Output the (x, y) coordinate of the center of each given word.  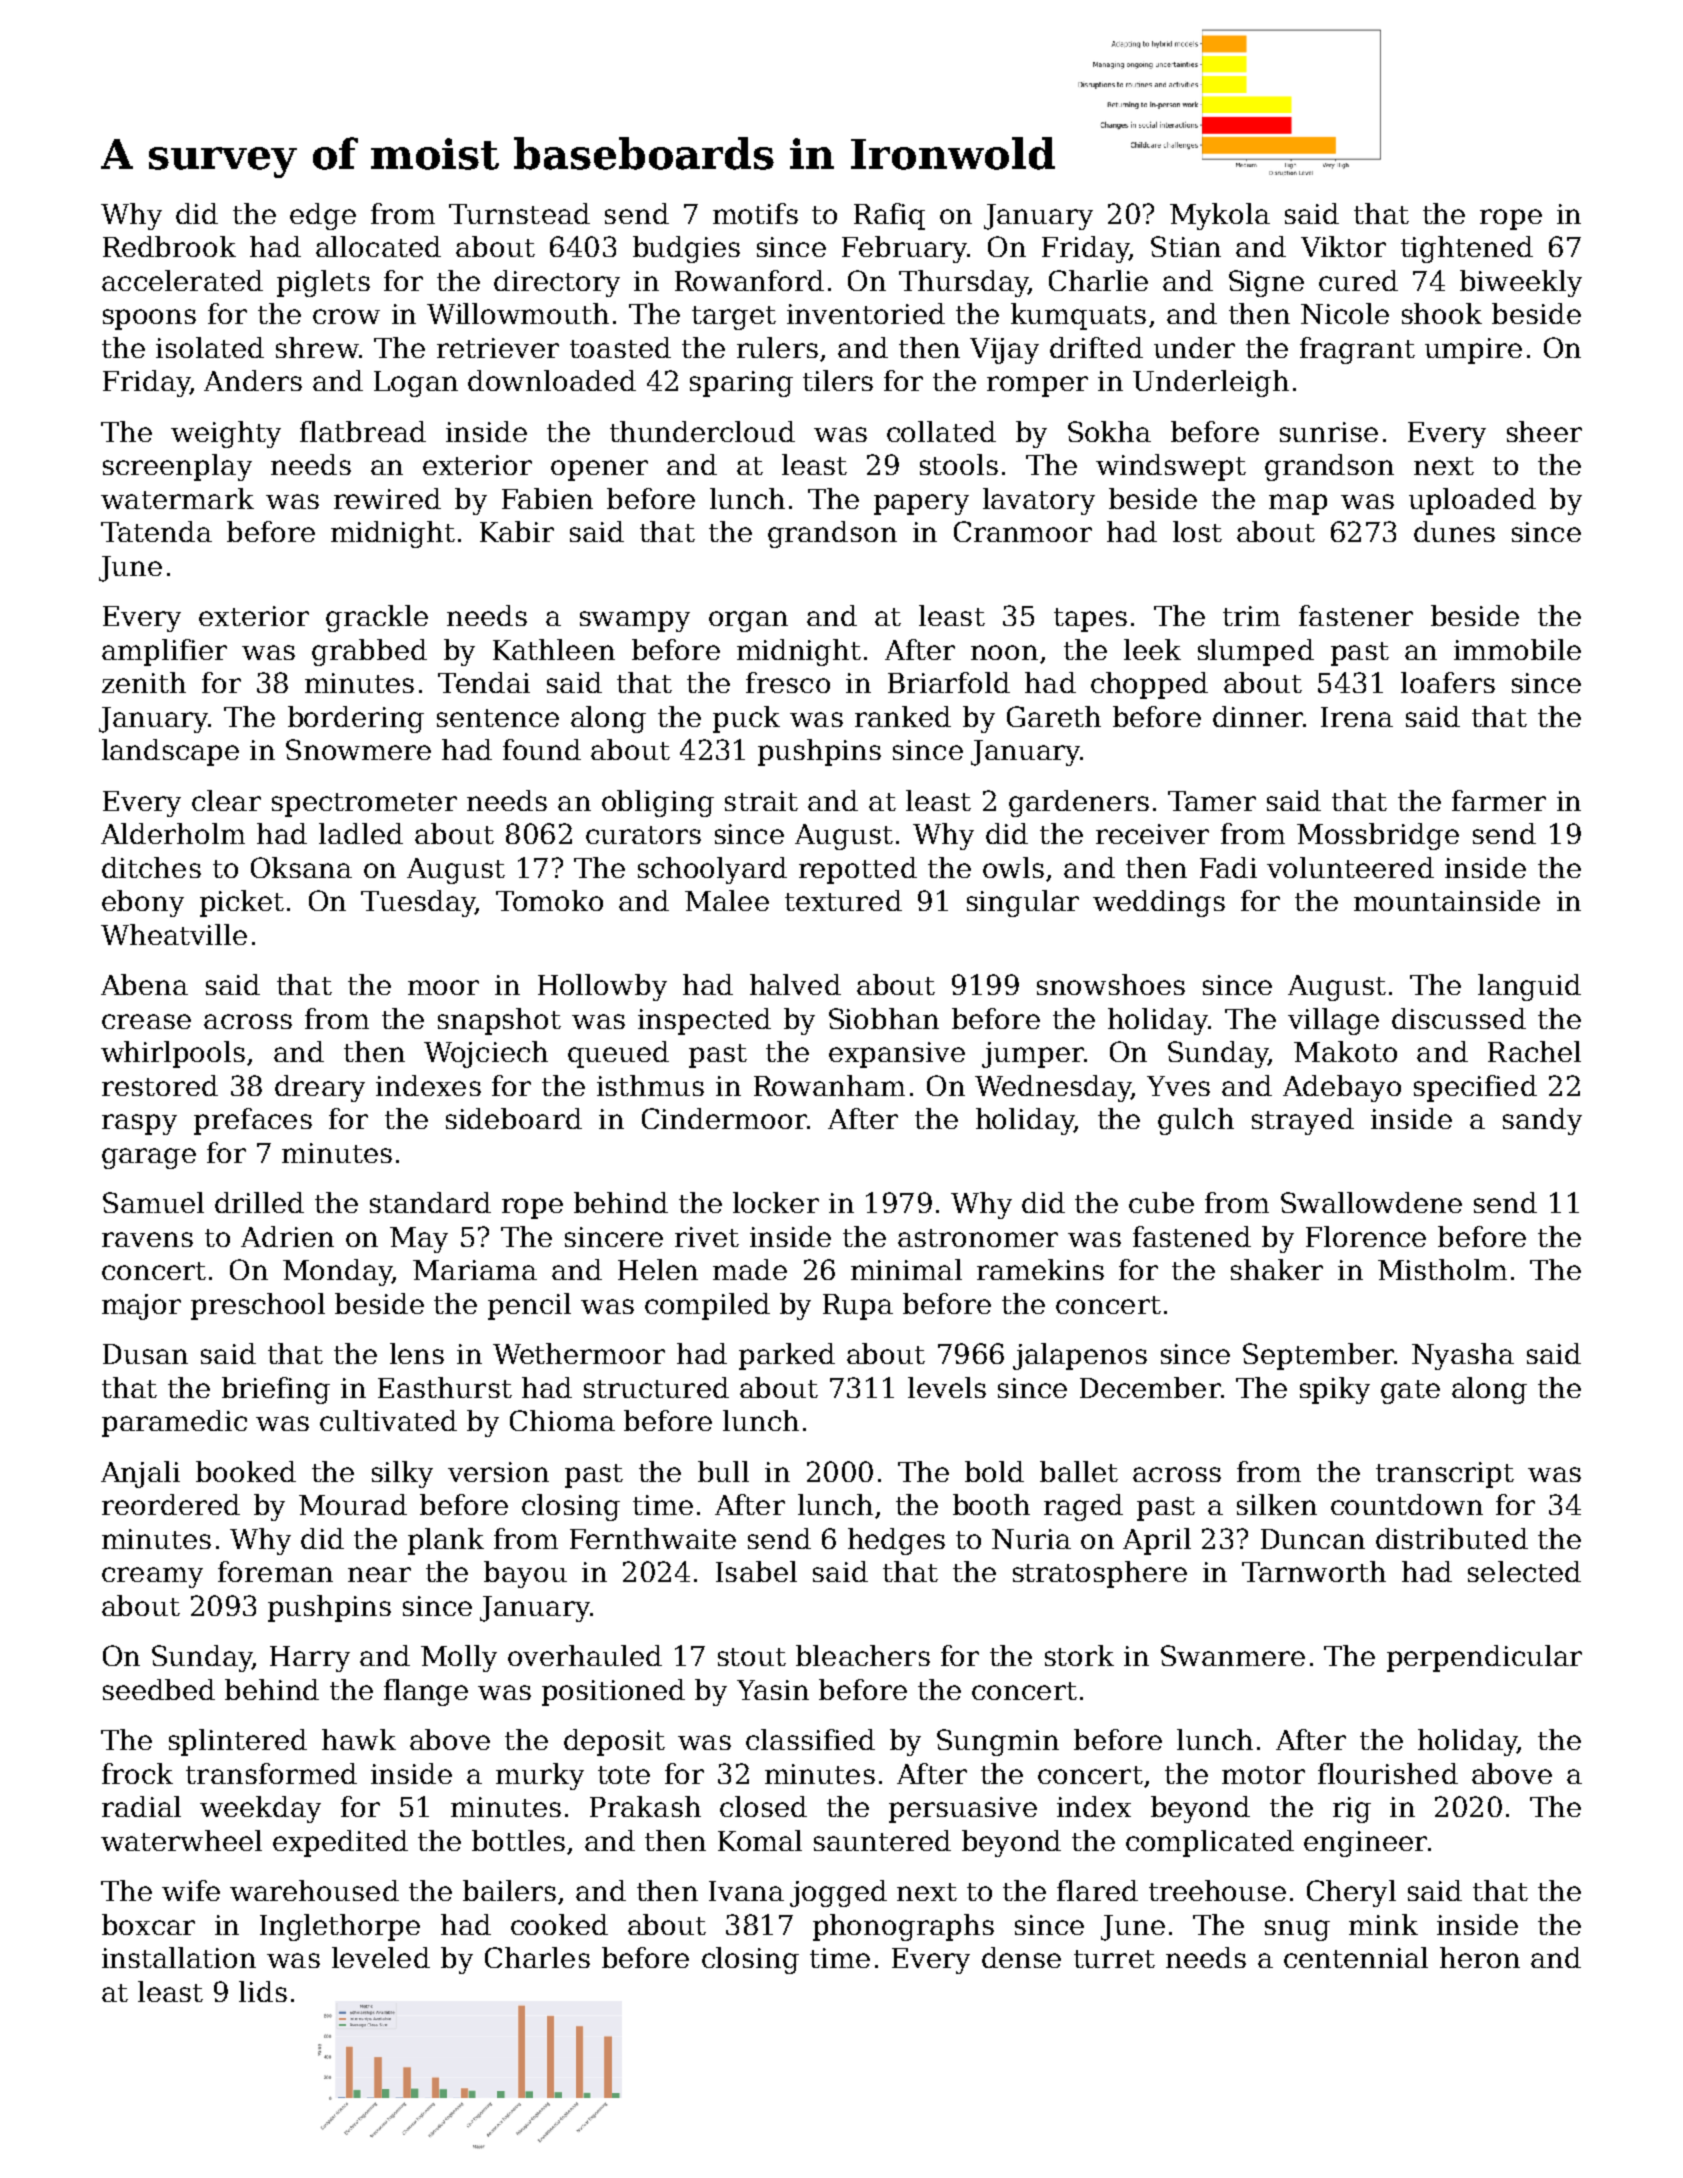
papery (921, 504)
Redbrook (169, 246)
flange (426, 1692)
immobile (1517, 649)
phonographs (903, 1927)
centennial (1356, 1957)
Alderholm (173, 833)
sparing (741, 384)
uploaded (1472, 501)
